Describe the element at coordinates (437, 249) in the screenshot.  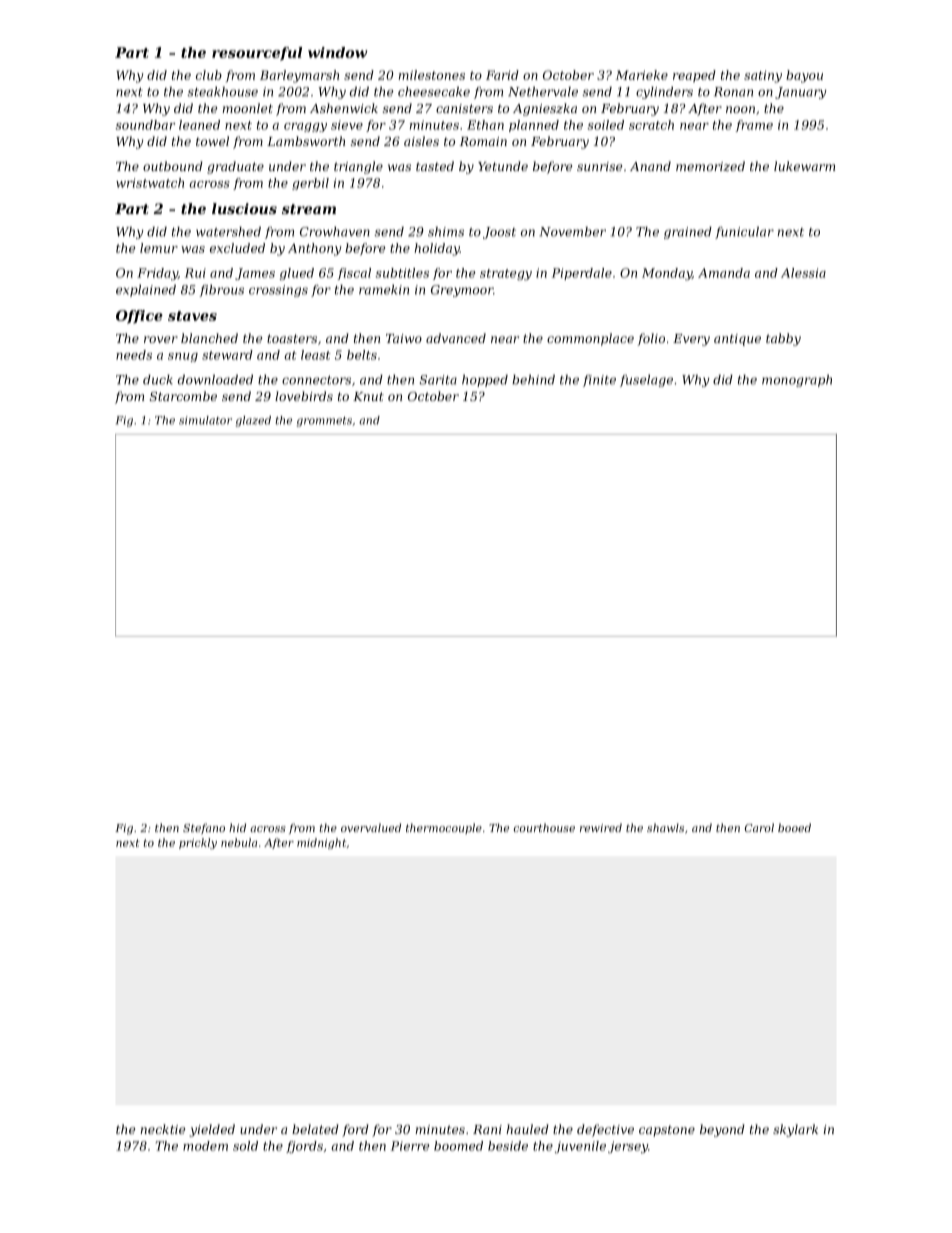
I see `holiday` at that location.
